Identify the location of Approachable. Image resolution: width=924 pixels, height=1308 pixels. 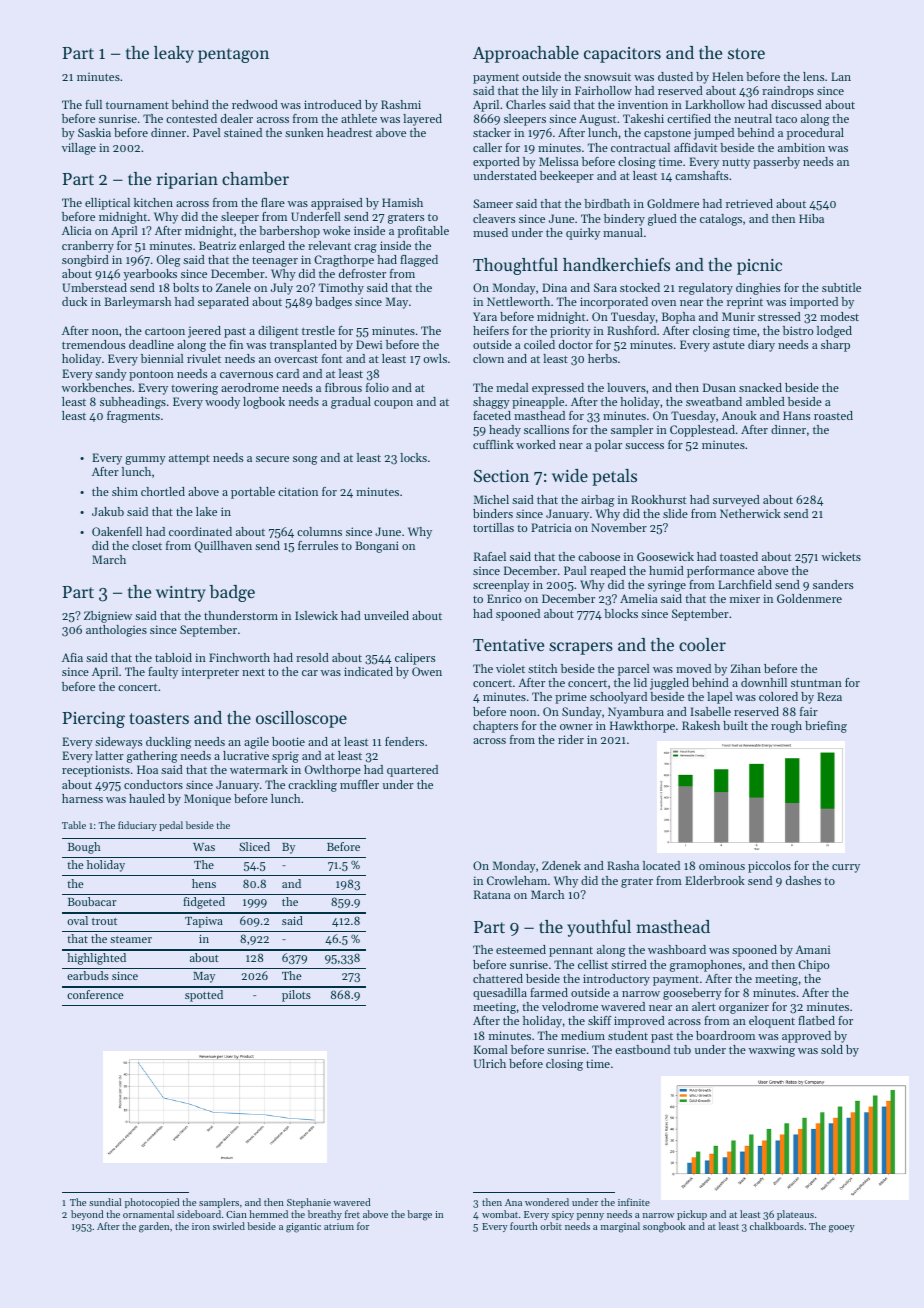
(526, 54).
